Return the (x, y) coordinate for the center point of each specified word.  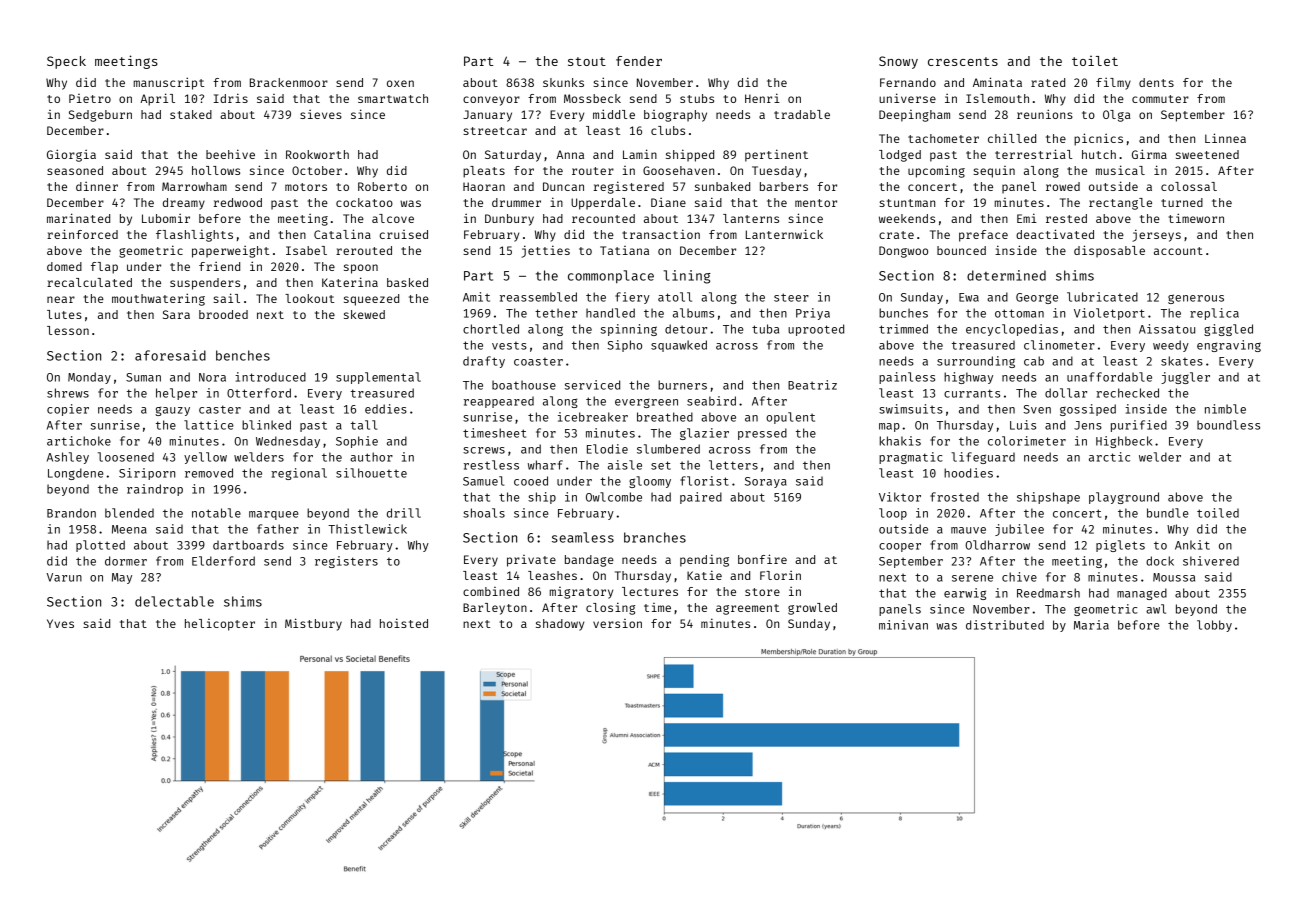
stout (587, 61)
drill (404, 513)
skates (1182, 361)
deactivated (1055, 234)
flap (104, 268)
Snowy (898, 62)
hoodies (968, 473)
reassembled (538, 297)
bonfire (762, 559)
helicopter (220, 625)
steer (791, 297)
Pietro (90, 98)
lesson (68, 330)
